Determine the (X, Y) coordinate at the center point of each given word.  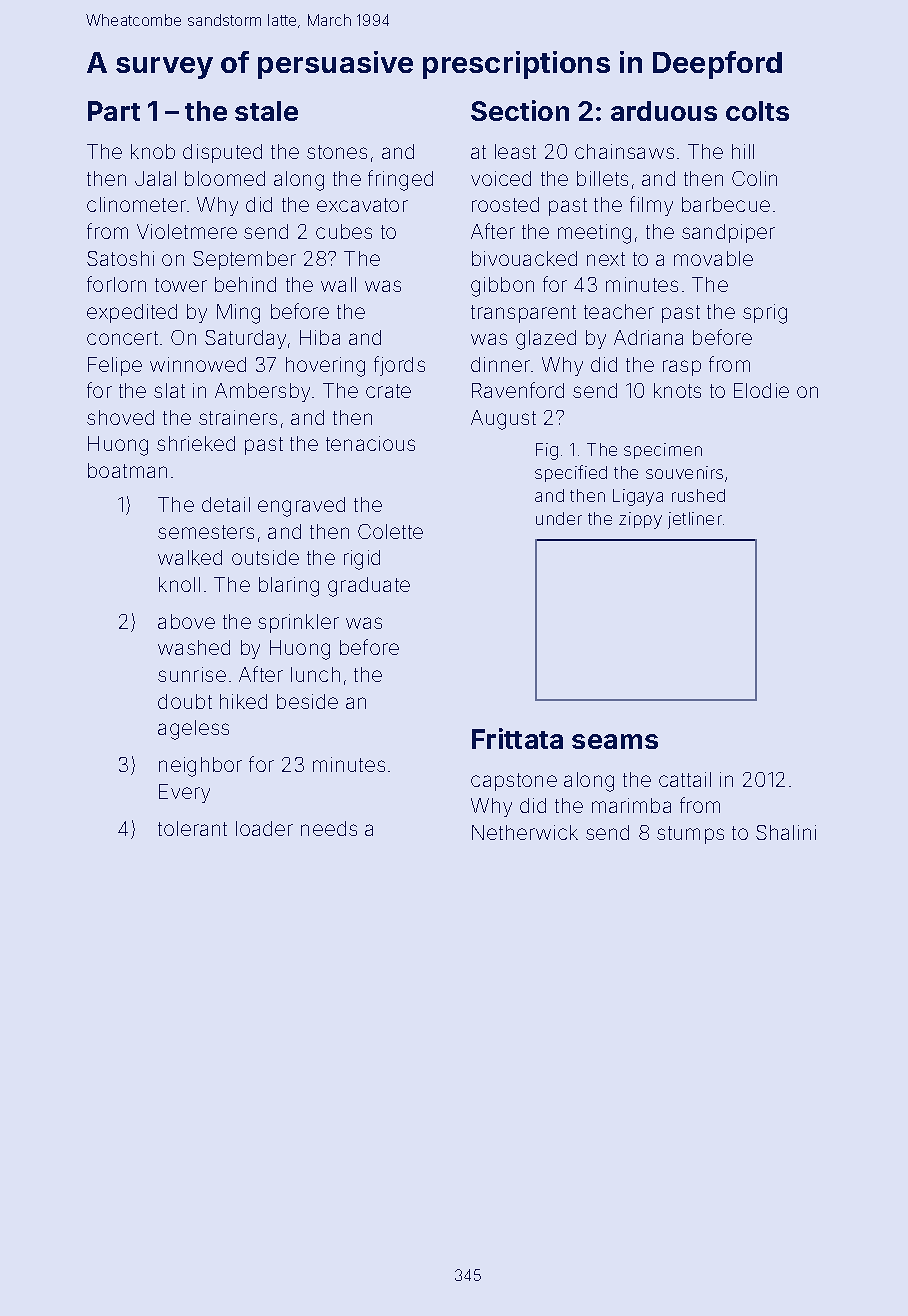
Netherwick (525, 832)
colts (757, 111)
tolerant (192, 828)
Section (520, 110)
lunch (315, 674)
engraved (301, 507)
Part (114, 111)
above (186, 621)
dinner (500, 364)
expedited (132, 313)
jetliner (695, 520)
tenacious (370, 443)
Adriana (648, 337)
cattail (685, 779)
